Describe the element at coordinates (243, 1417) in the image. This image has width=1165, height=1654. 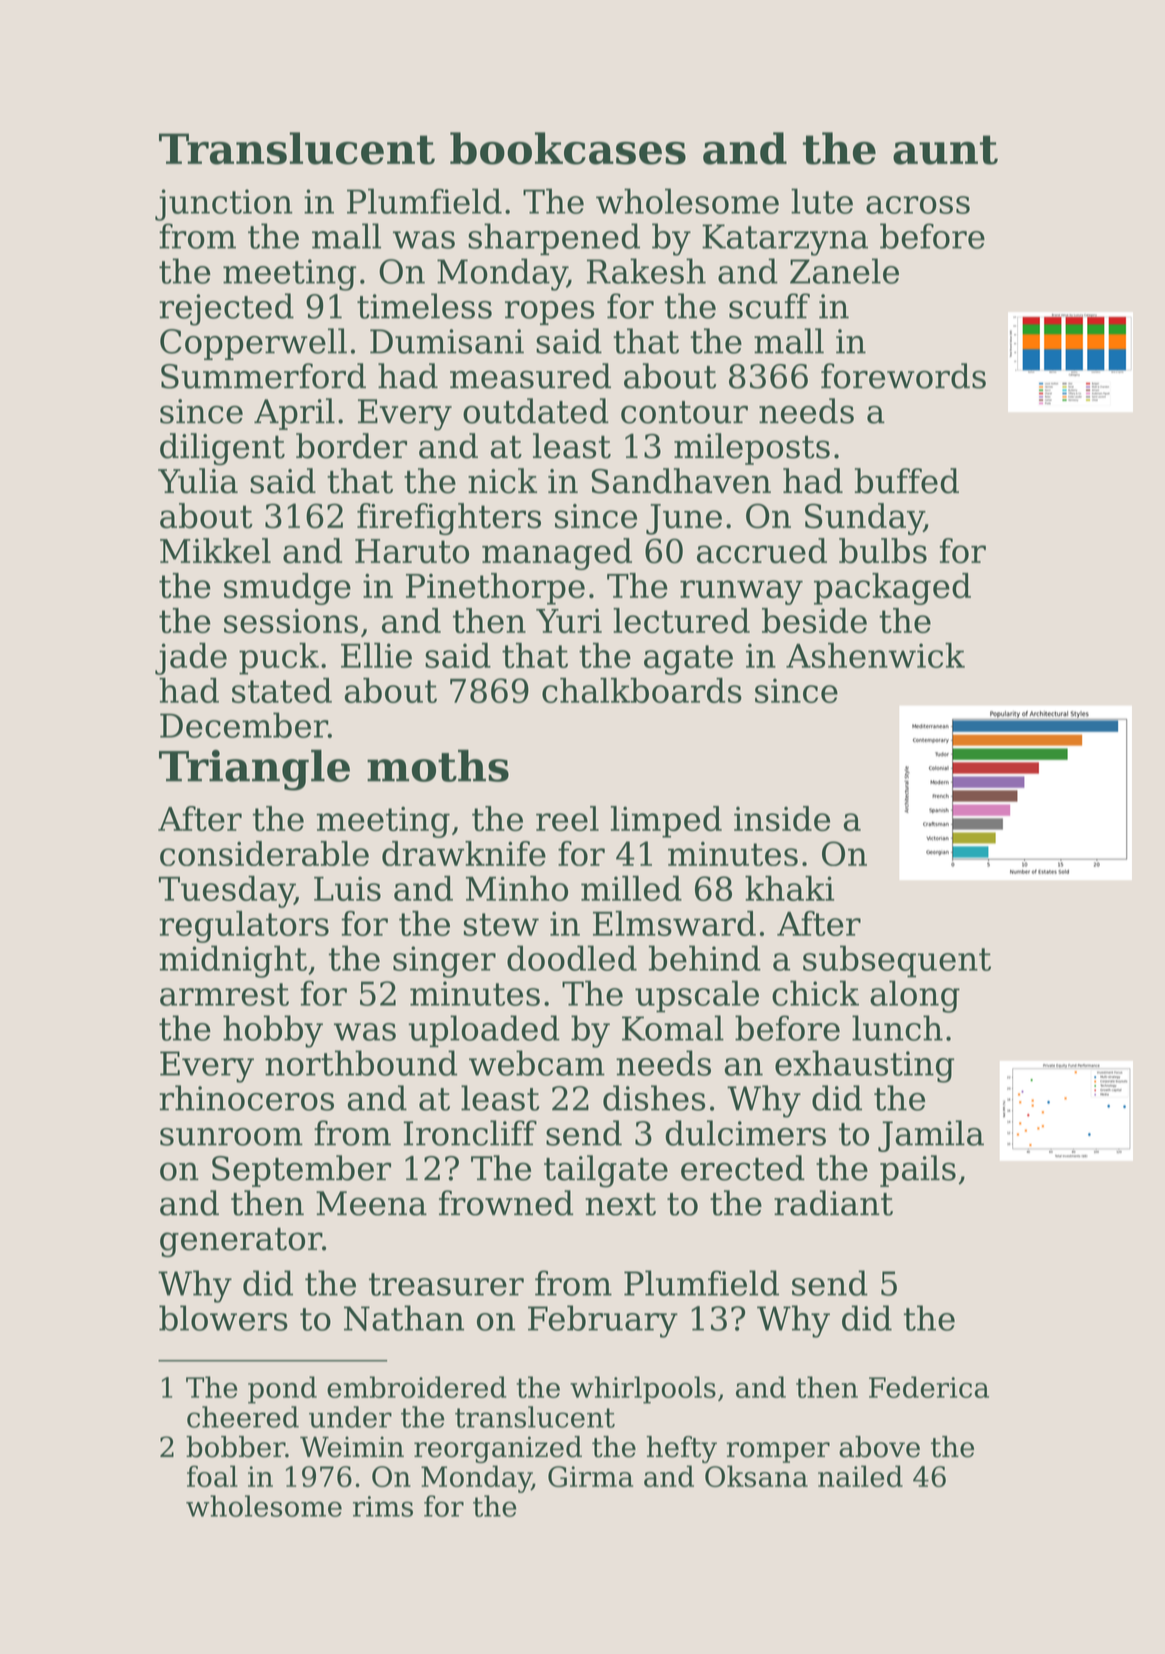
I see `cheered` at that location.
